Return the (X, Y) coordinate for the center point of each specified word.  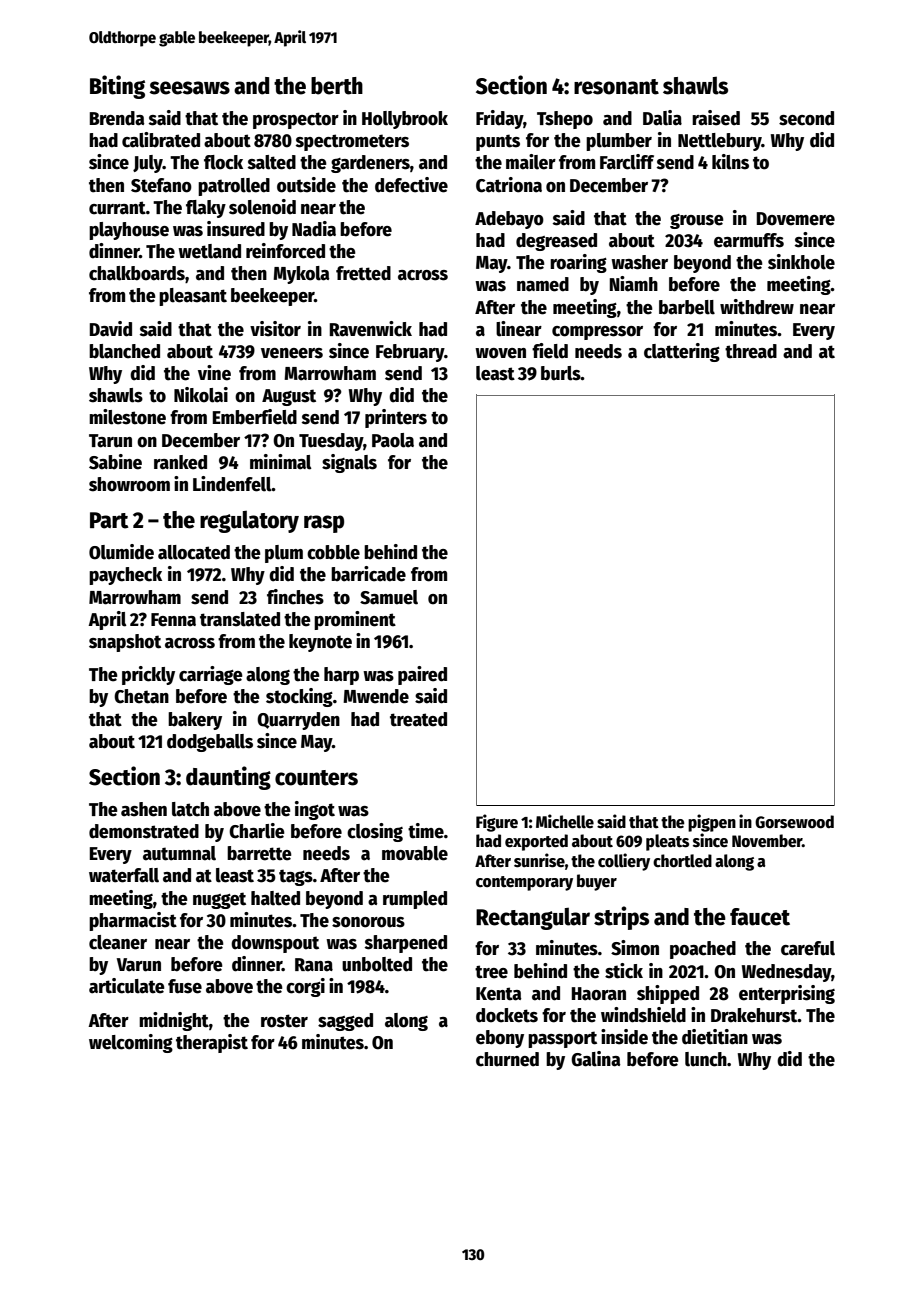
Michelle (565, 821)
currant (117, 208)
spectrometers (352, 142)
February (410, 353)
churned (507, 1059)
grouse (697, 221)
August (289, 397)
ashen (144, 809)
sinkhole (801, 262)
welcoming (131, 1043)
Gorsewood (794, 822)
